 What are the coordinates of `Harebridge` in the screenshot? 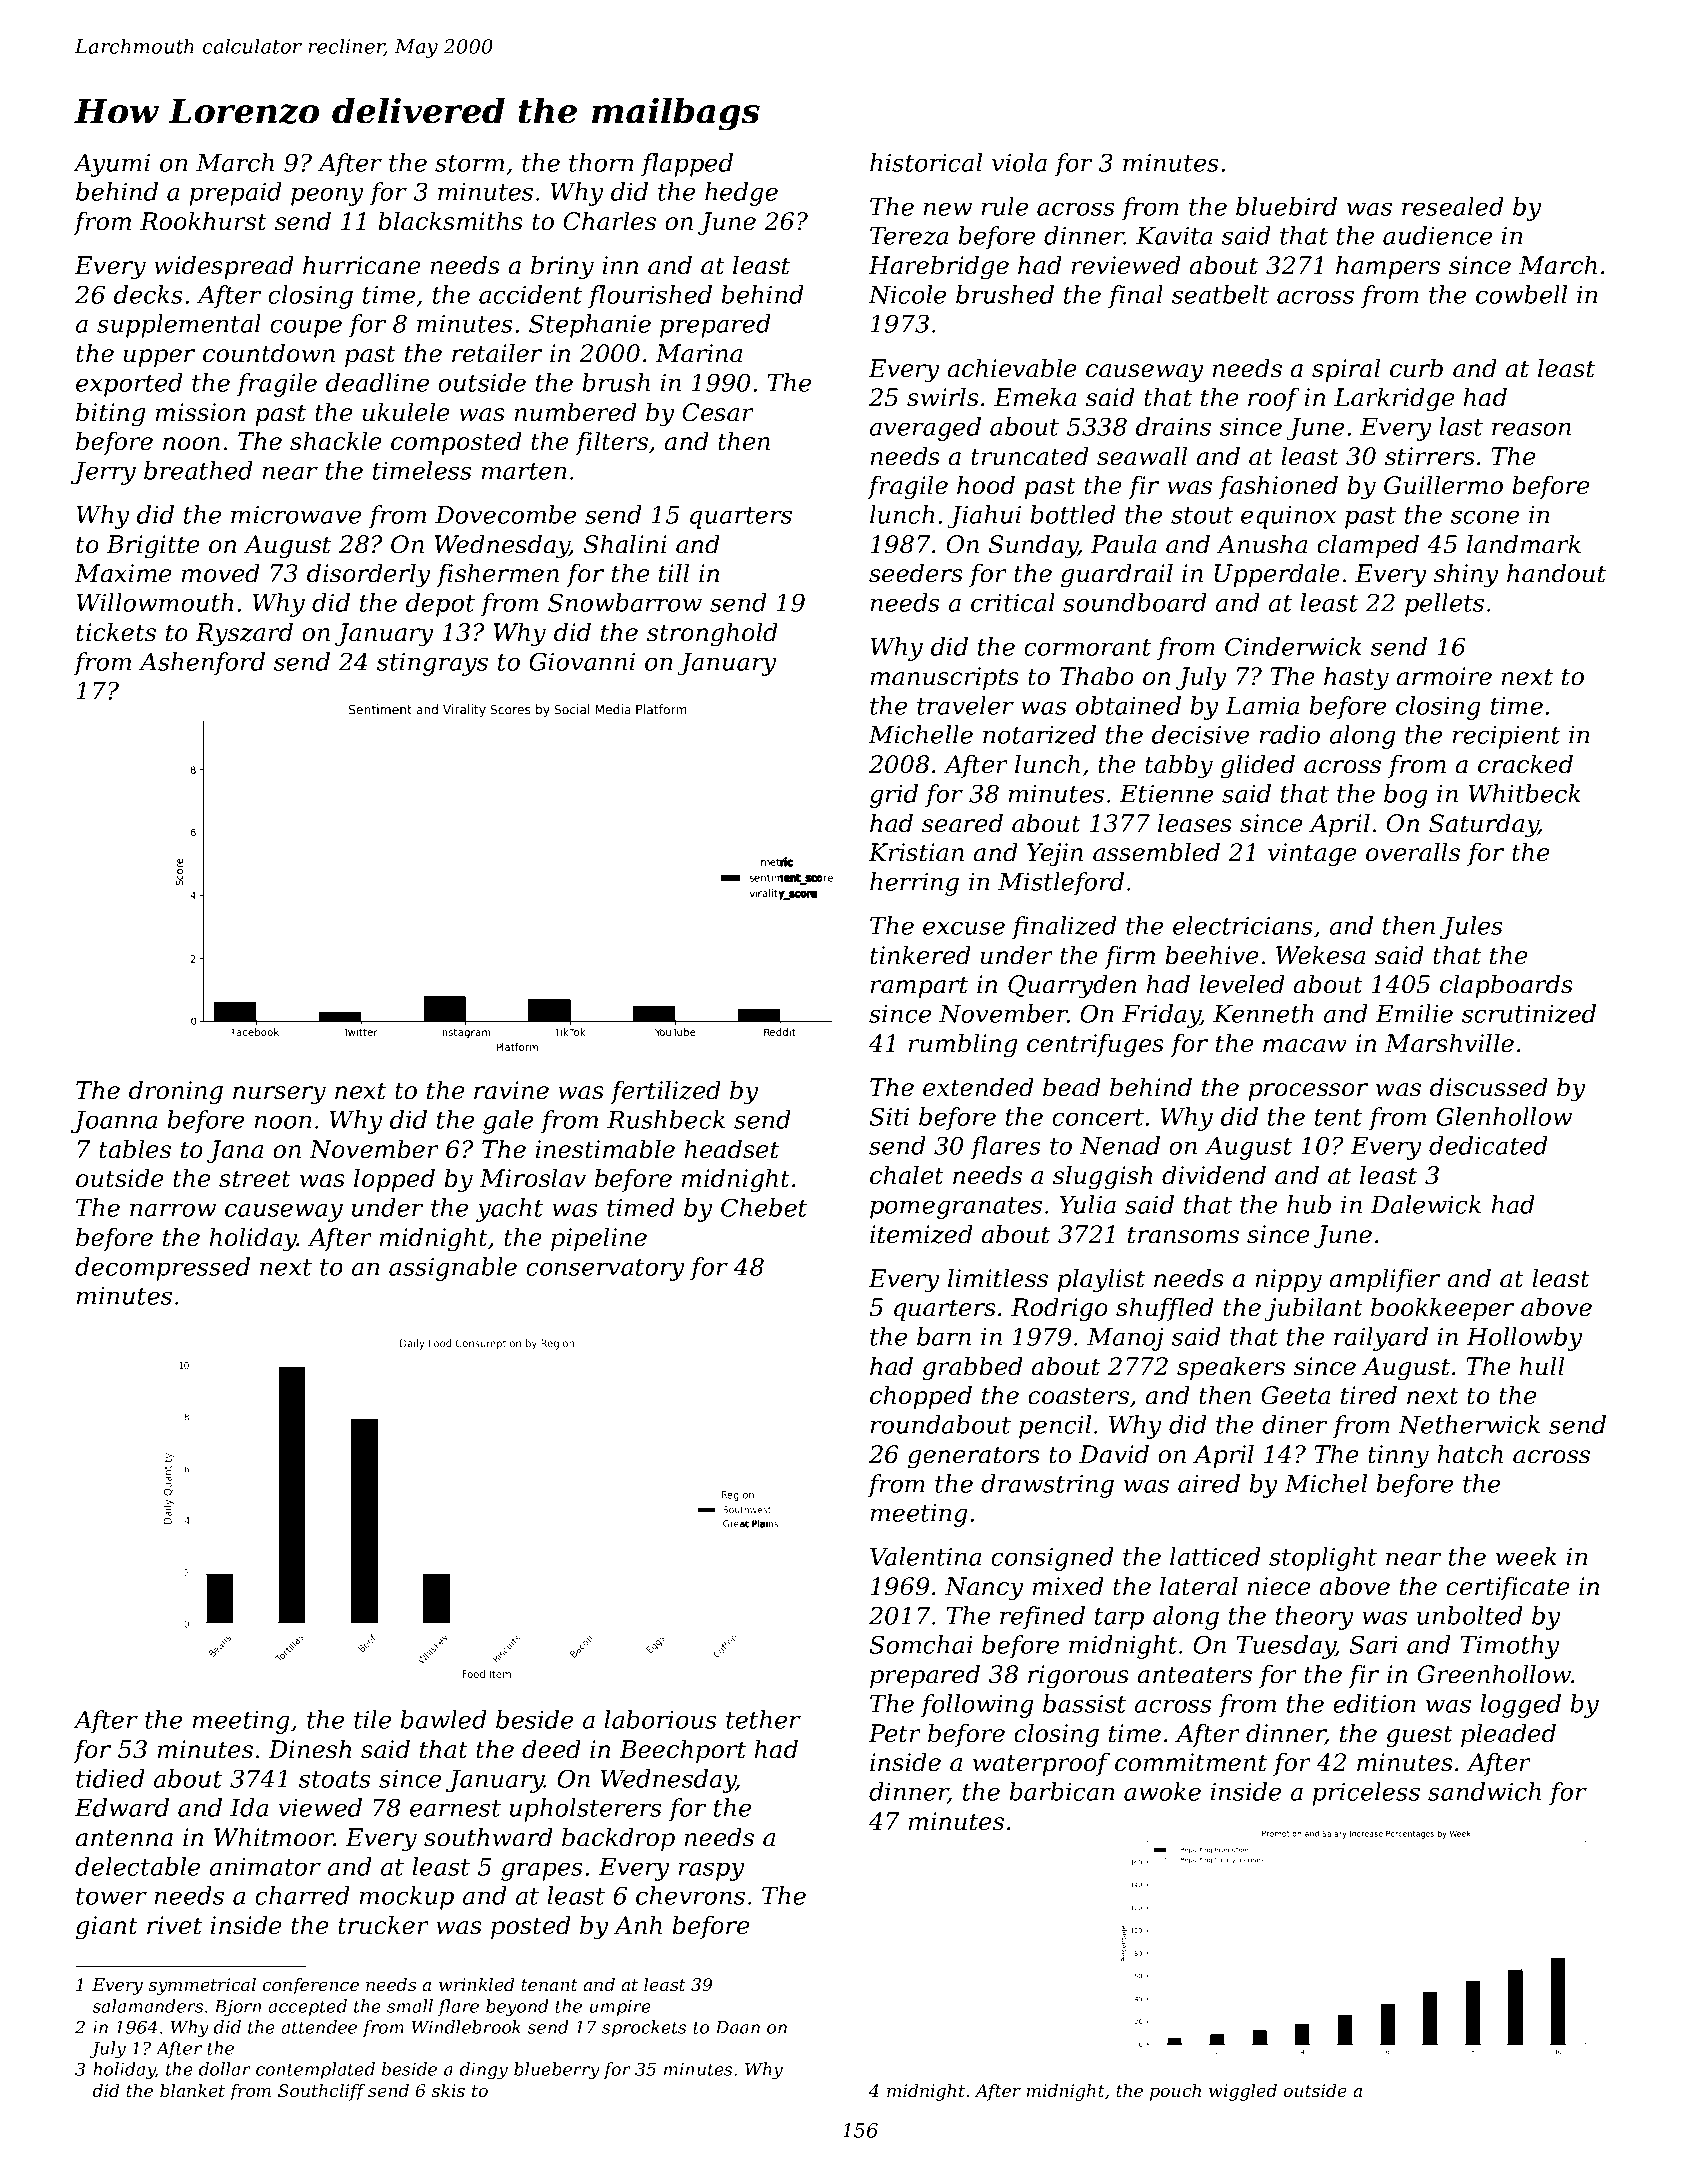 It's located at (938, 267).
